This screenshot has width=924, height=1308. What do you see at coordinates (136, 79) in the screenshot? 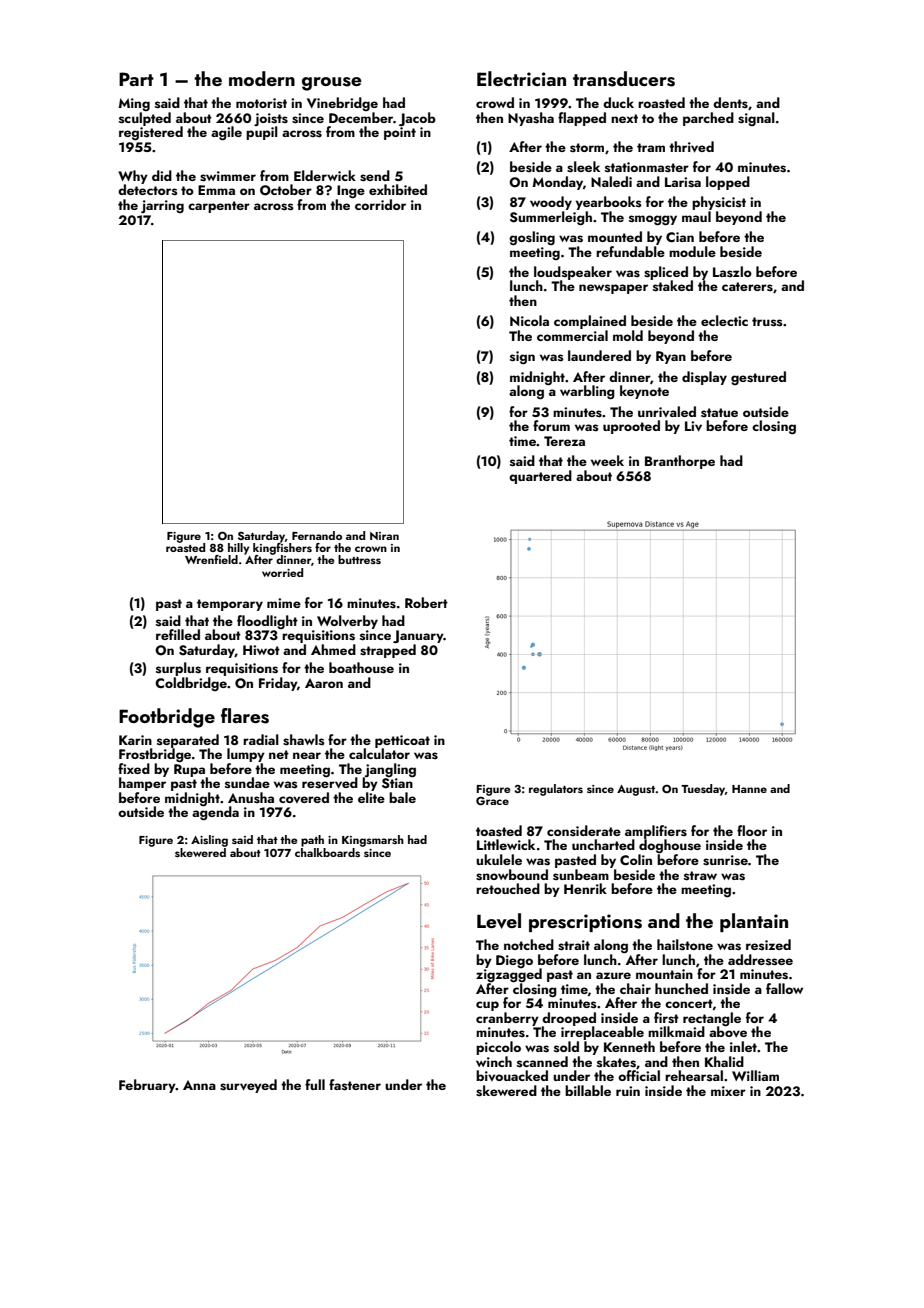
I see `Part` at bounding box center [136, 79].
